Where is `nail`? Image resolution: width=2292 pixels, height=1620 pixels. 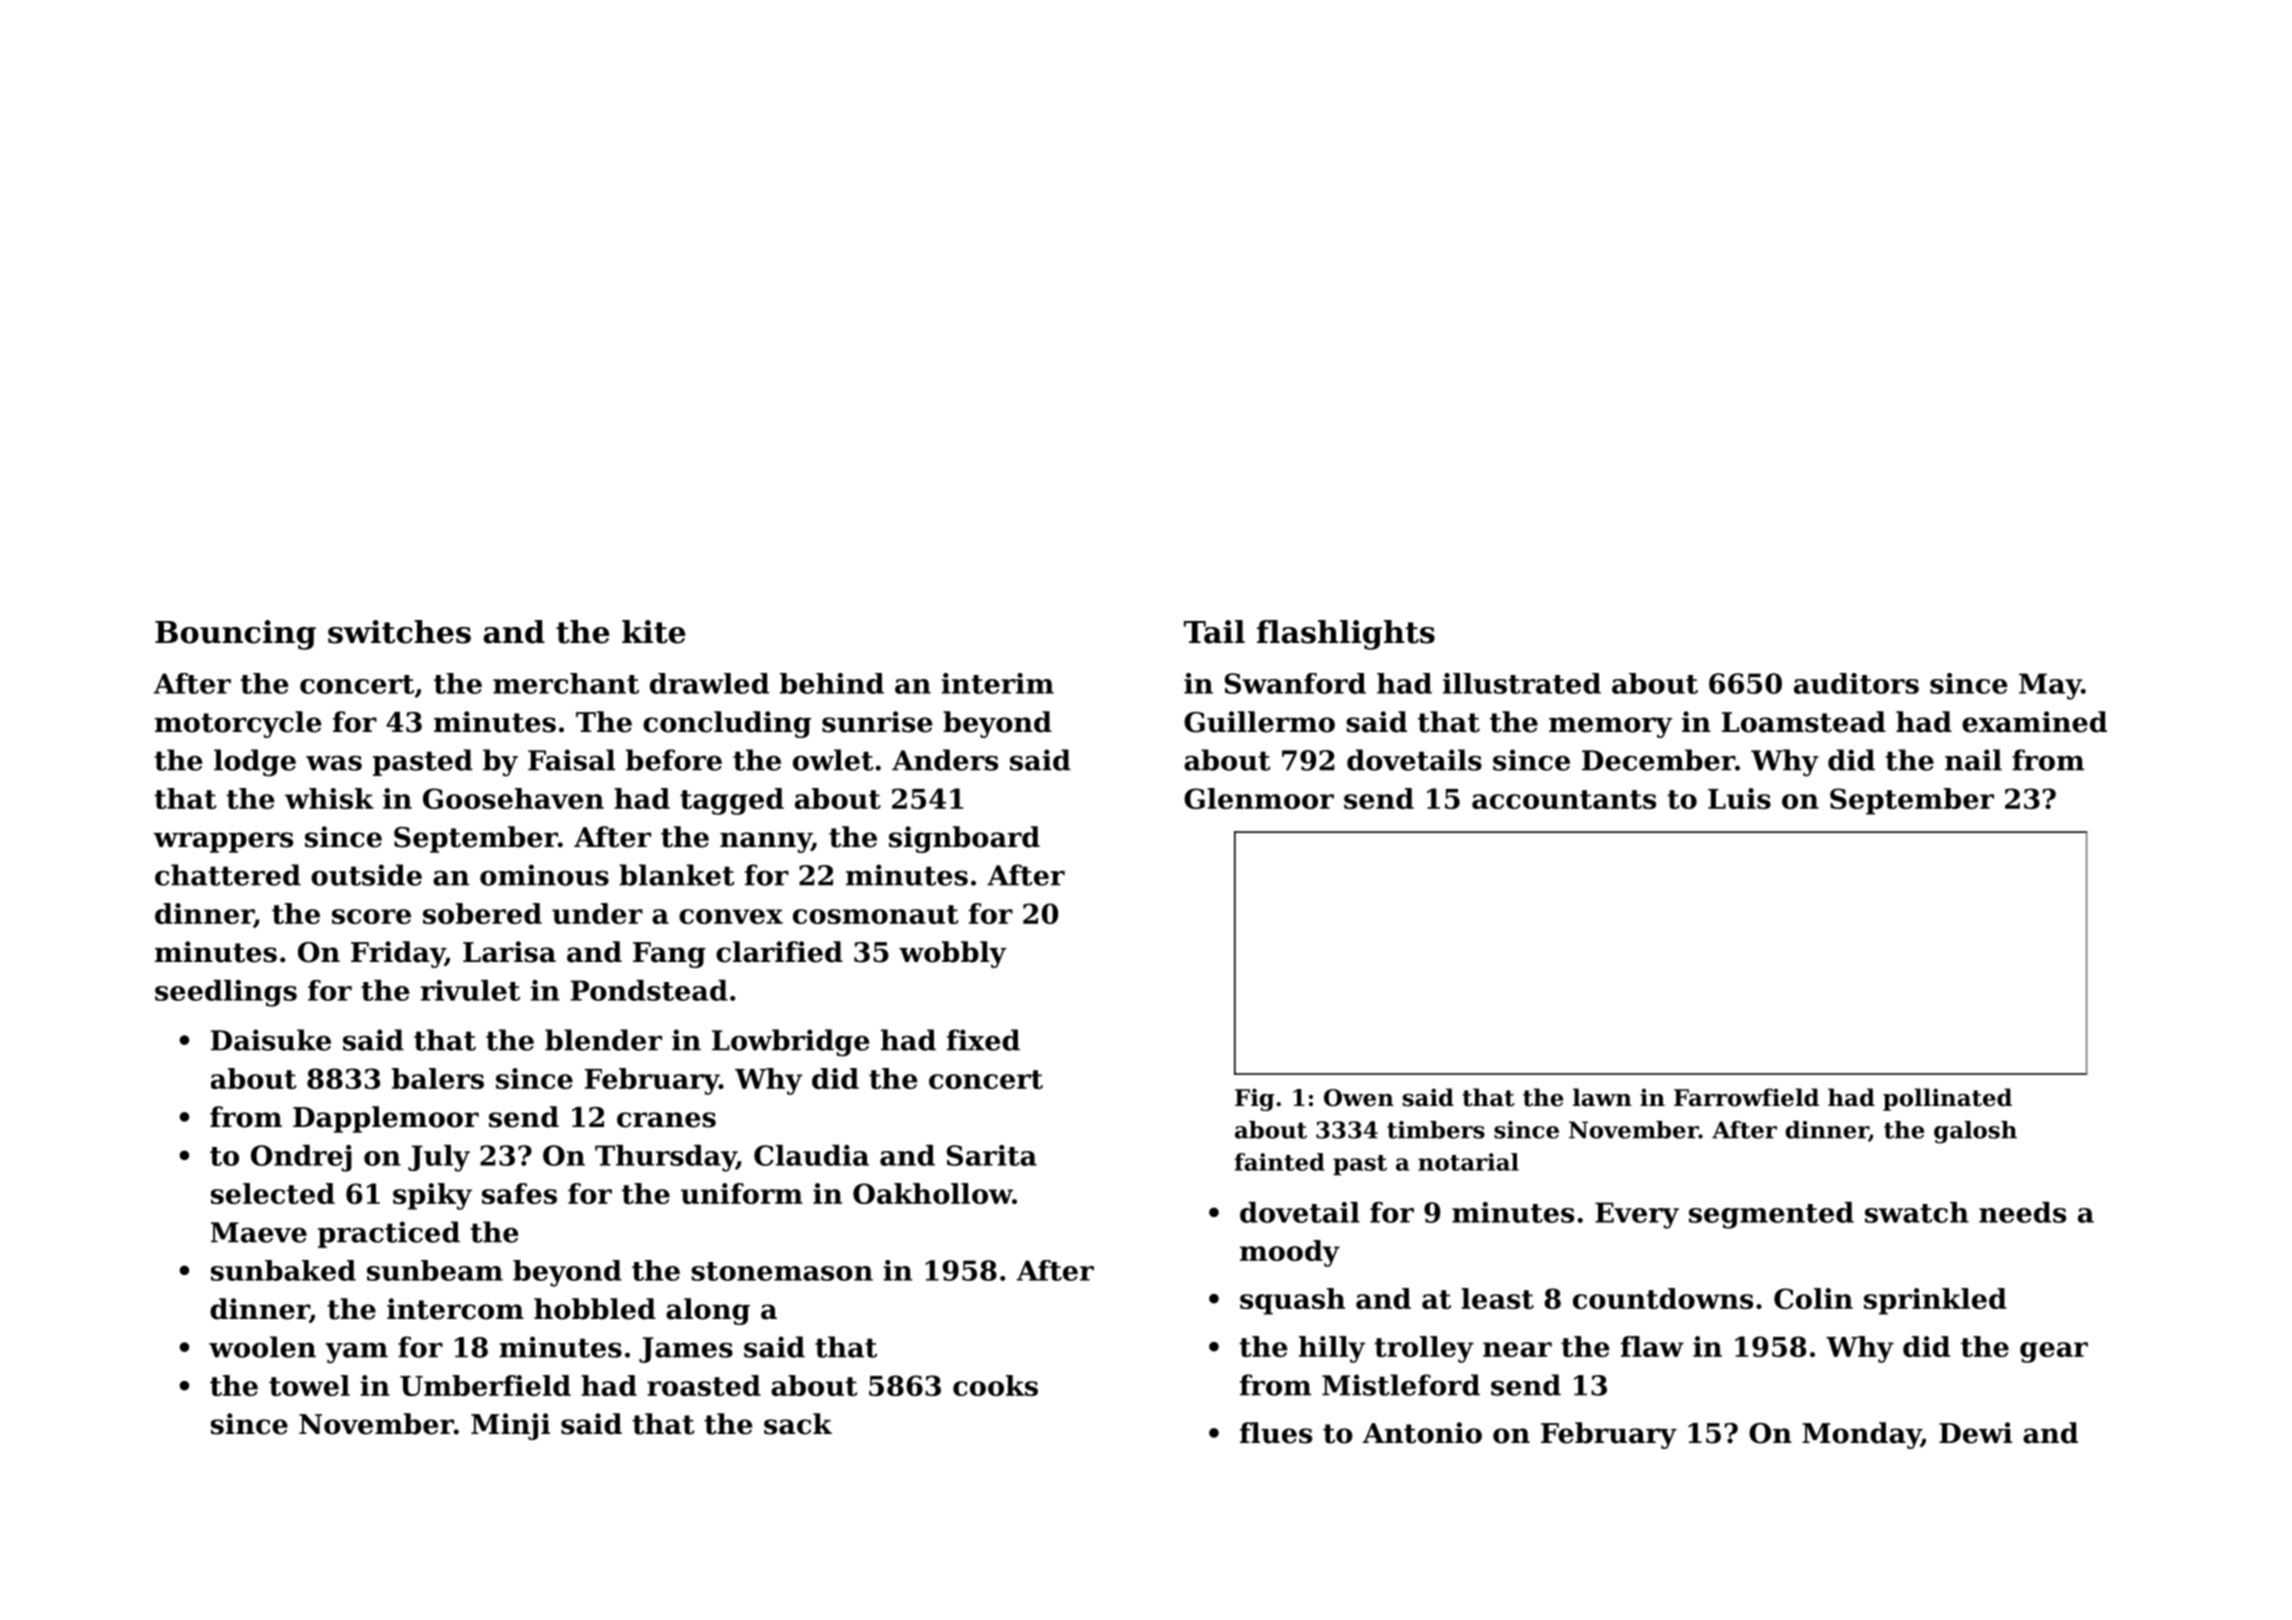 nail is located at coordinates (1973, 760).
